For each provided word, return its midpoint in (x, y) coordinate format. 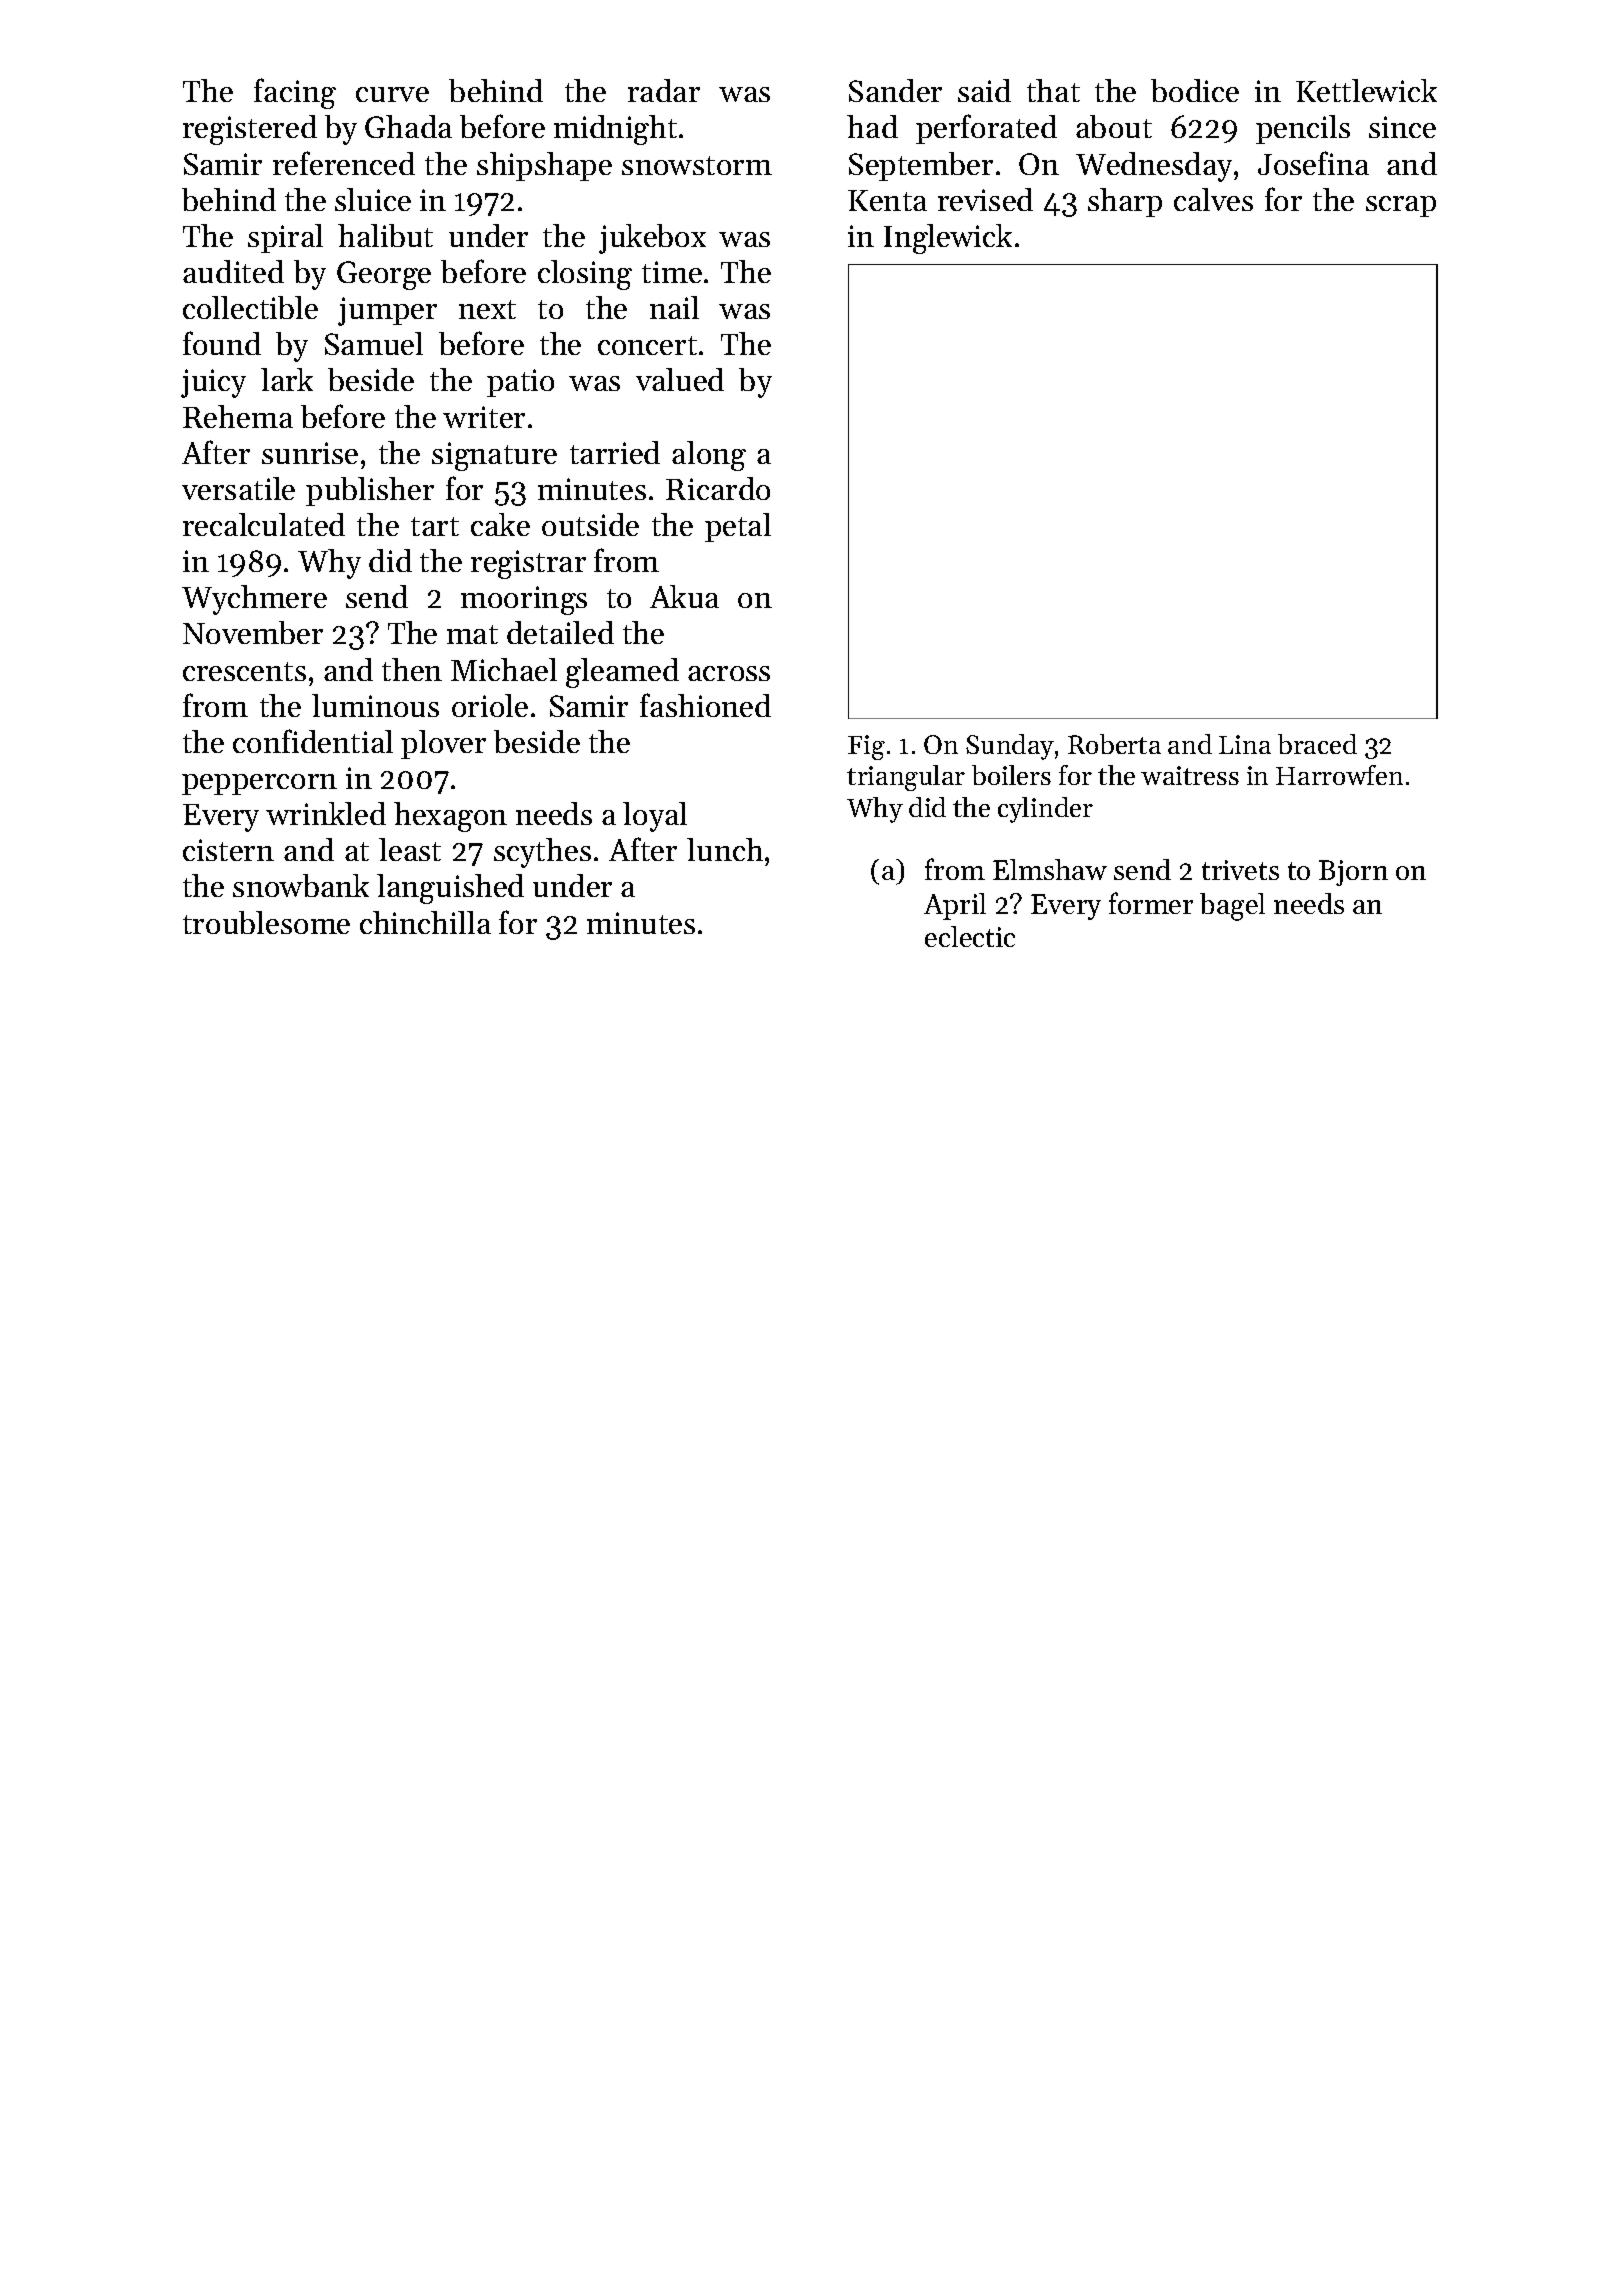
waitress (1190, 775)
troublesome (266, 922)
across (729, 673)
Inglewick (948, 239)
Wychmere (254, 600)
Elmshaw (1050, 869)
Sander (895, 90)
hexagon (450, 817)
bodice (1195, 90)
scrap (1401, 206)
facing (295, 93)
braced (1317, 744)
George (384, 275)
